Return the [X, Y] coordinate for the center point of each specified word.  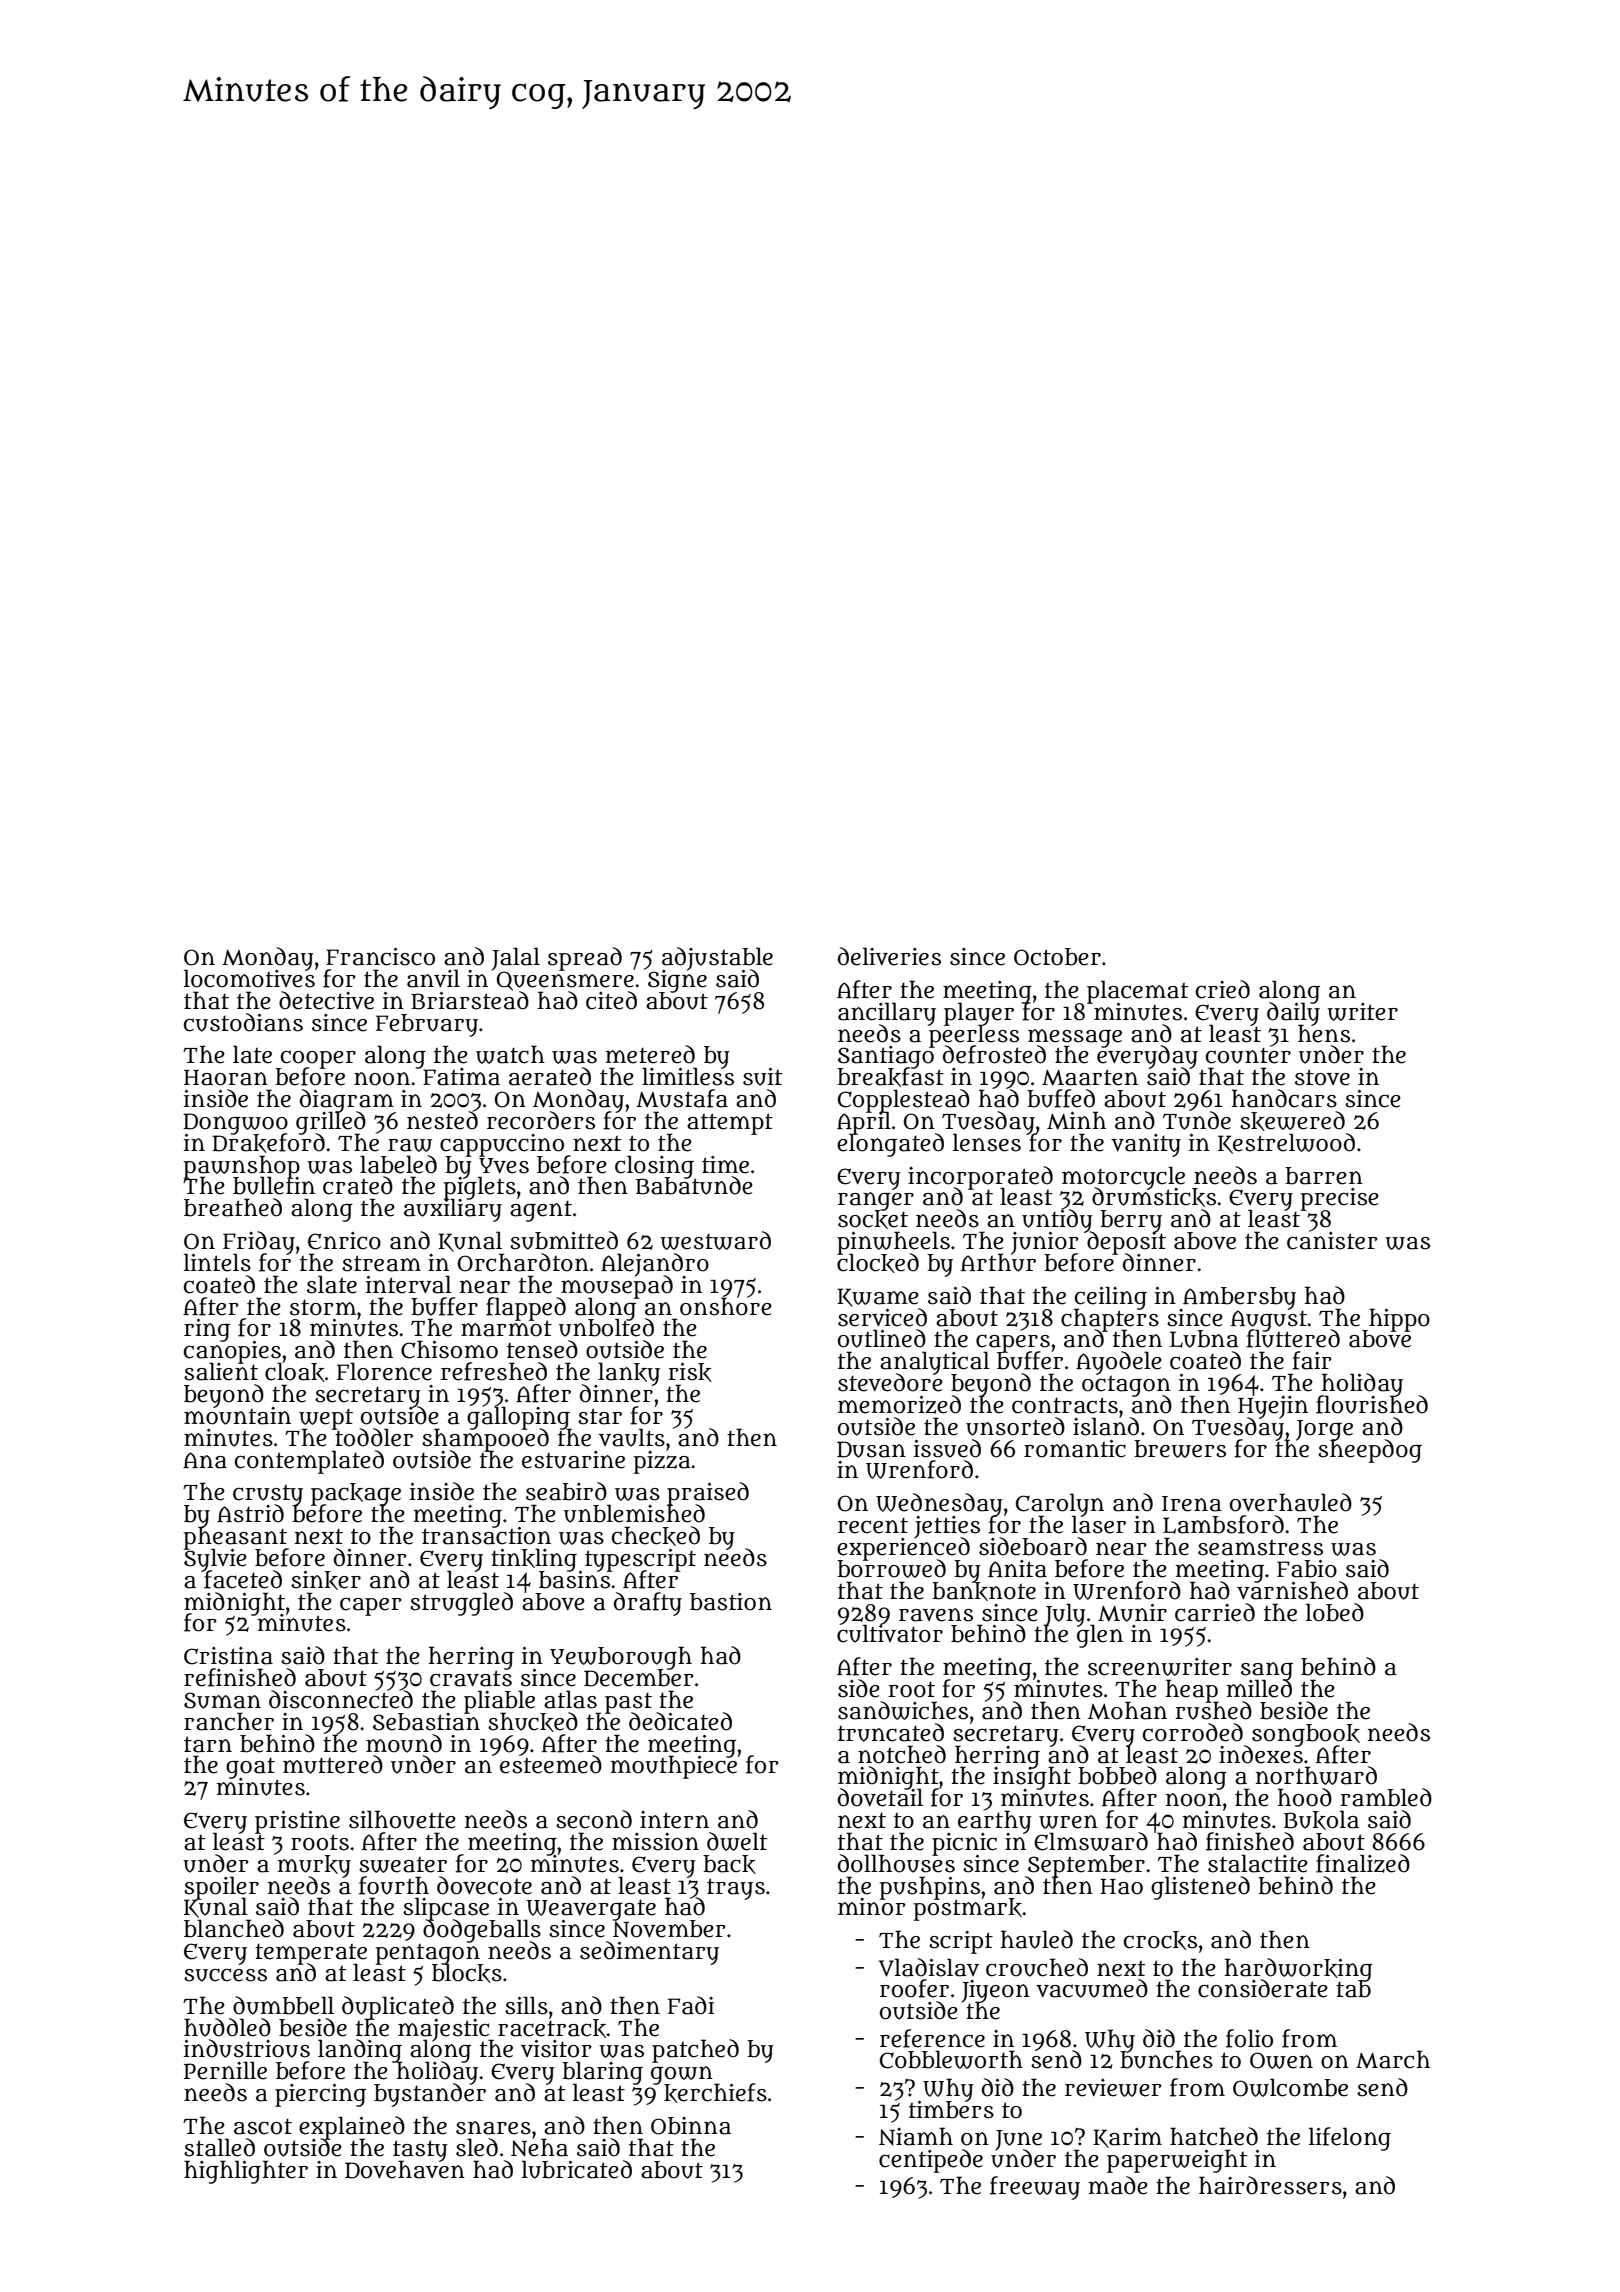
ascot [263, 2126]
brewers [1180, 1449]
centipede [931, 2161]
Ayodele [1119, 1363]
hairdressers [1270, 2185]
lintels [217, 1262]
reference [932, 2038]
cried [1223, 989]
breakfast [890, 1077]
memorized [899, 1404]
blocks [467, 1973]
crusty [268, 1494]
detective [326, 1000]
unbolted [606, 1328]
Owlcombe [1290, 2087]
